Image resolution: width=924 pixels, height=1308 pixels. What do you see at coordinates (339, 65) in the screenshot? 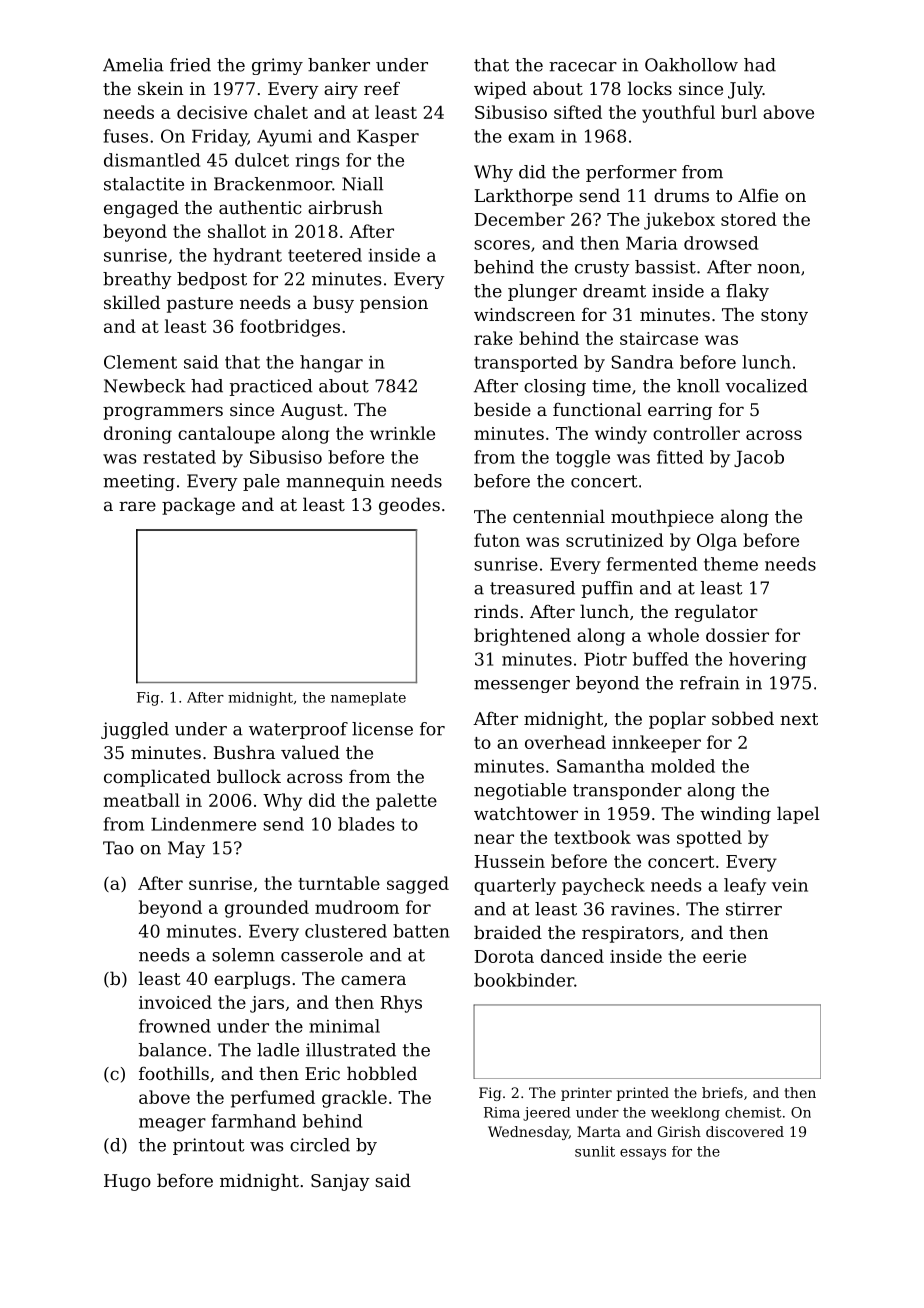
I see `banker` at bounding box center [339, 65].
